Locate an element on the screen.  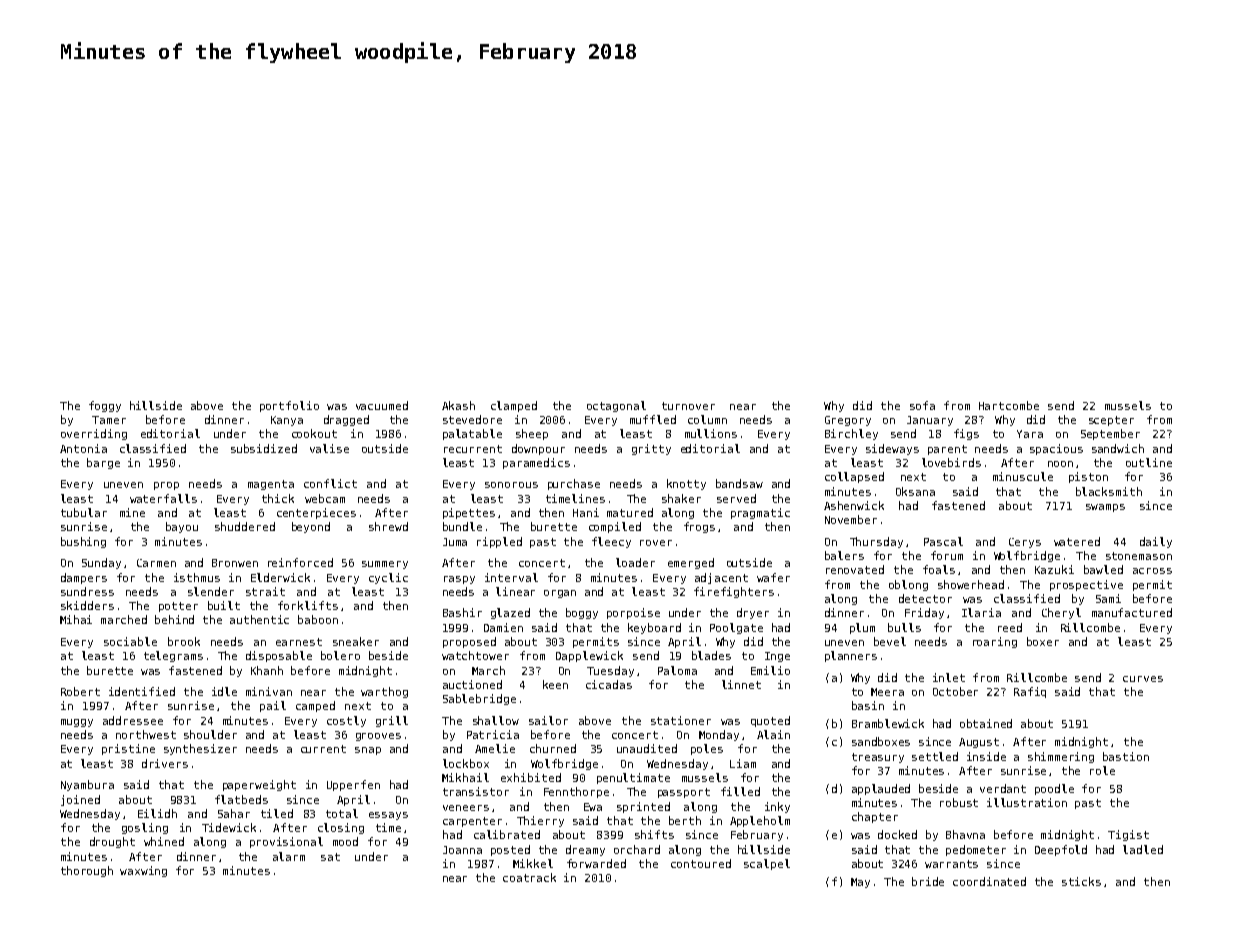
blades is located at coordinates (711, 655).
